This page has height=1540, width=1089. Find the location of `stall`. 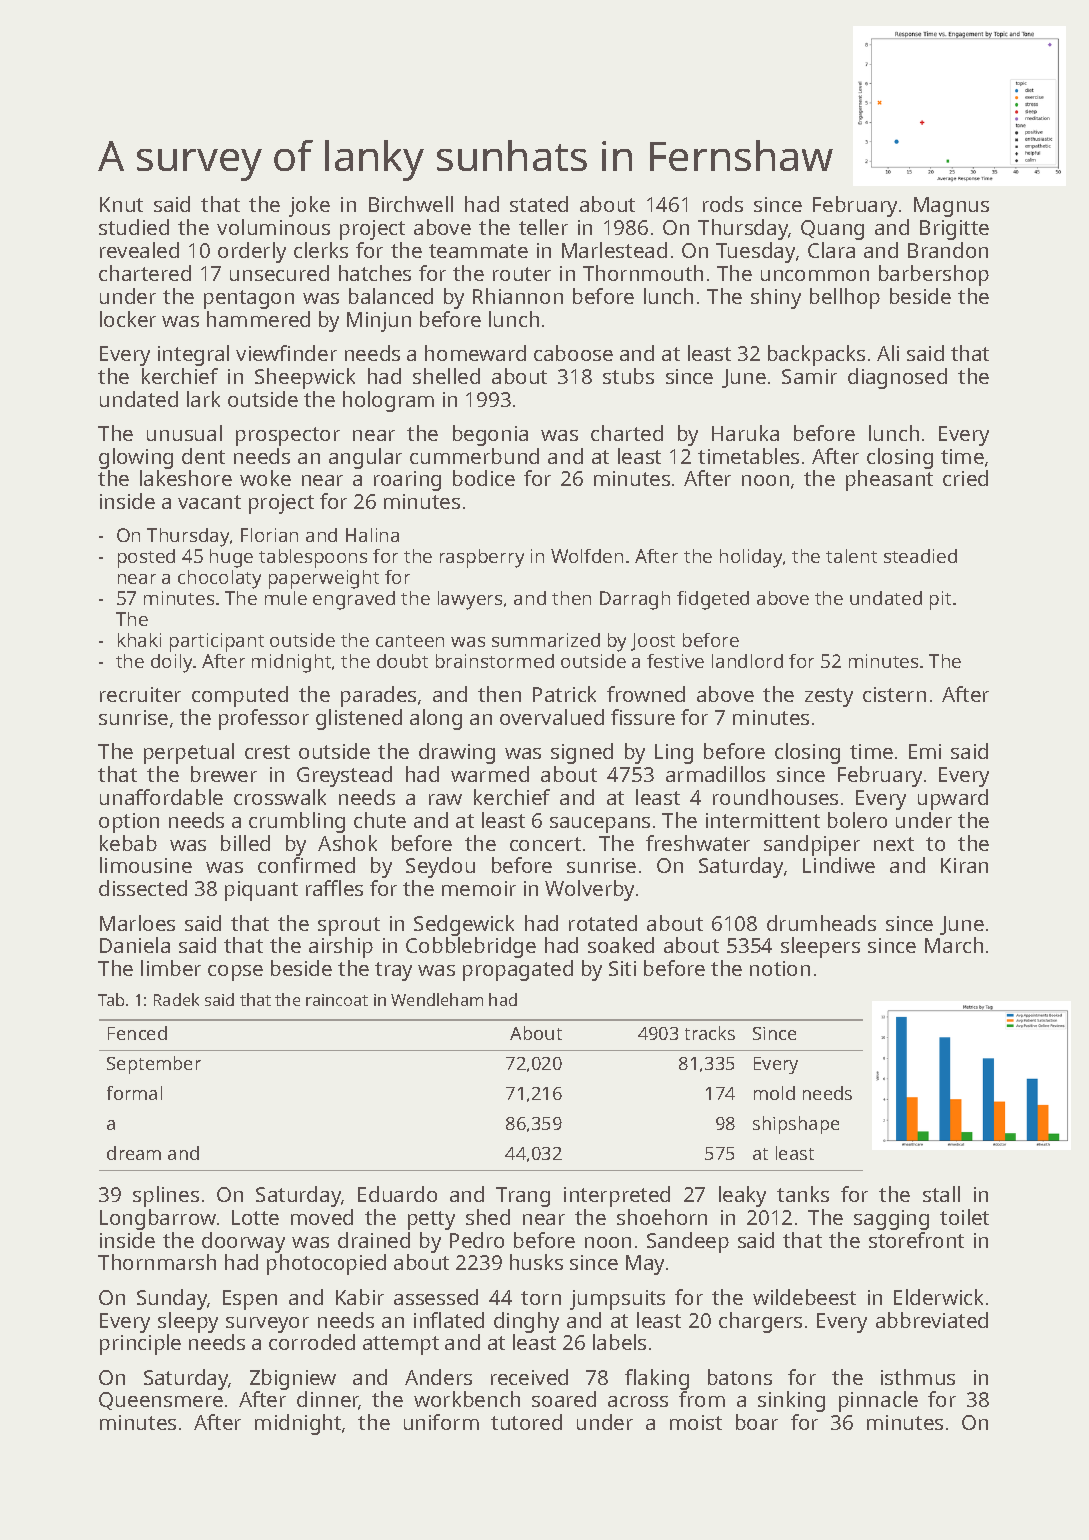

stall is located at coordinates (941, 1194).
